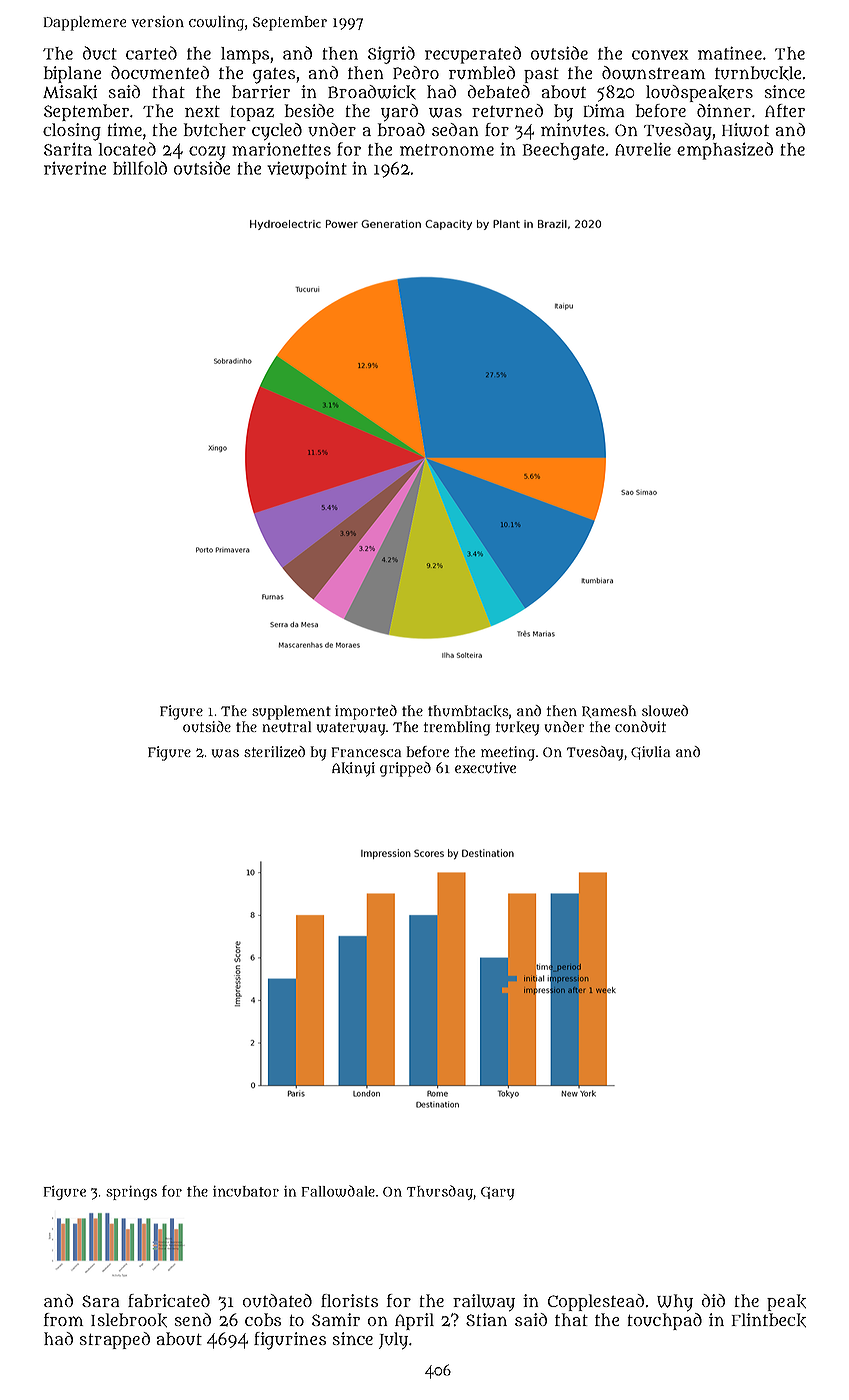 The height and width of the document is (1400, 849). What do you see at coordinates (563, 151) in the document?
I see `Beechgate` at bounding box center [563, 151].
